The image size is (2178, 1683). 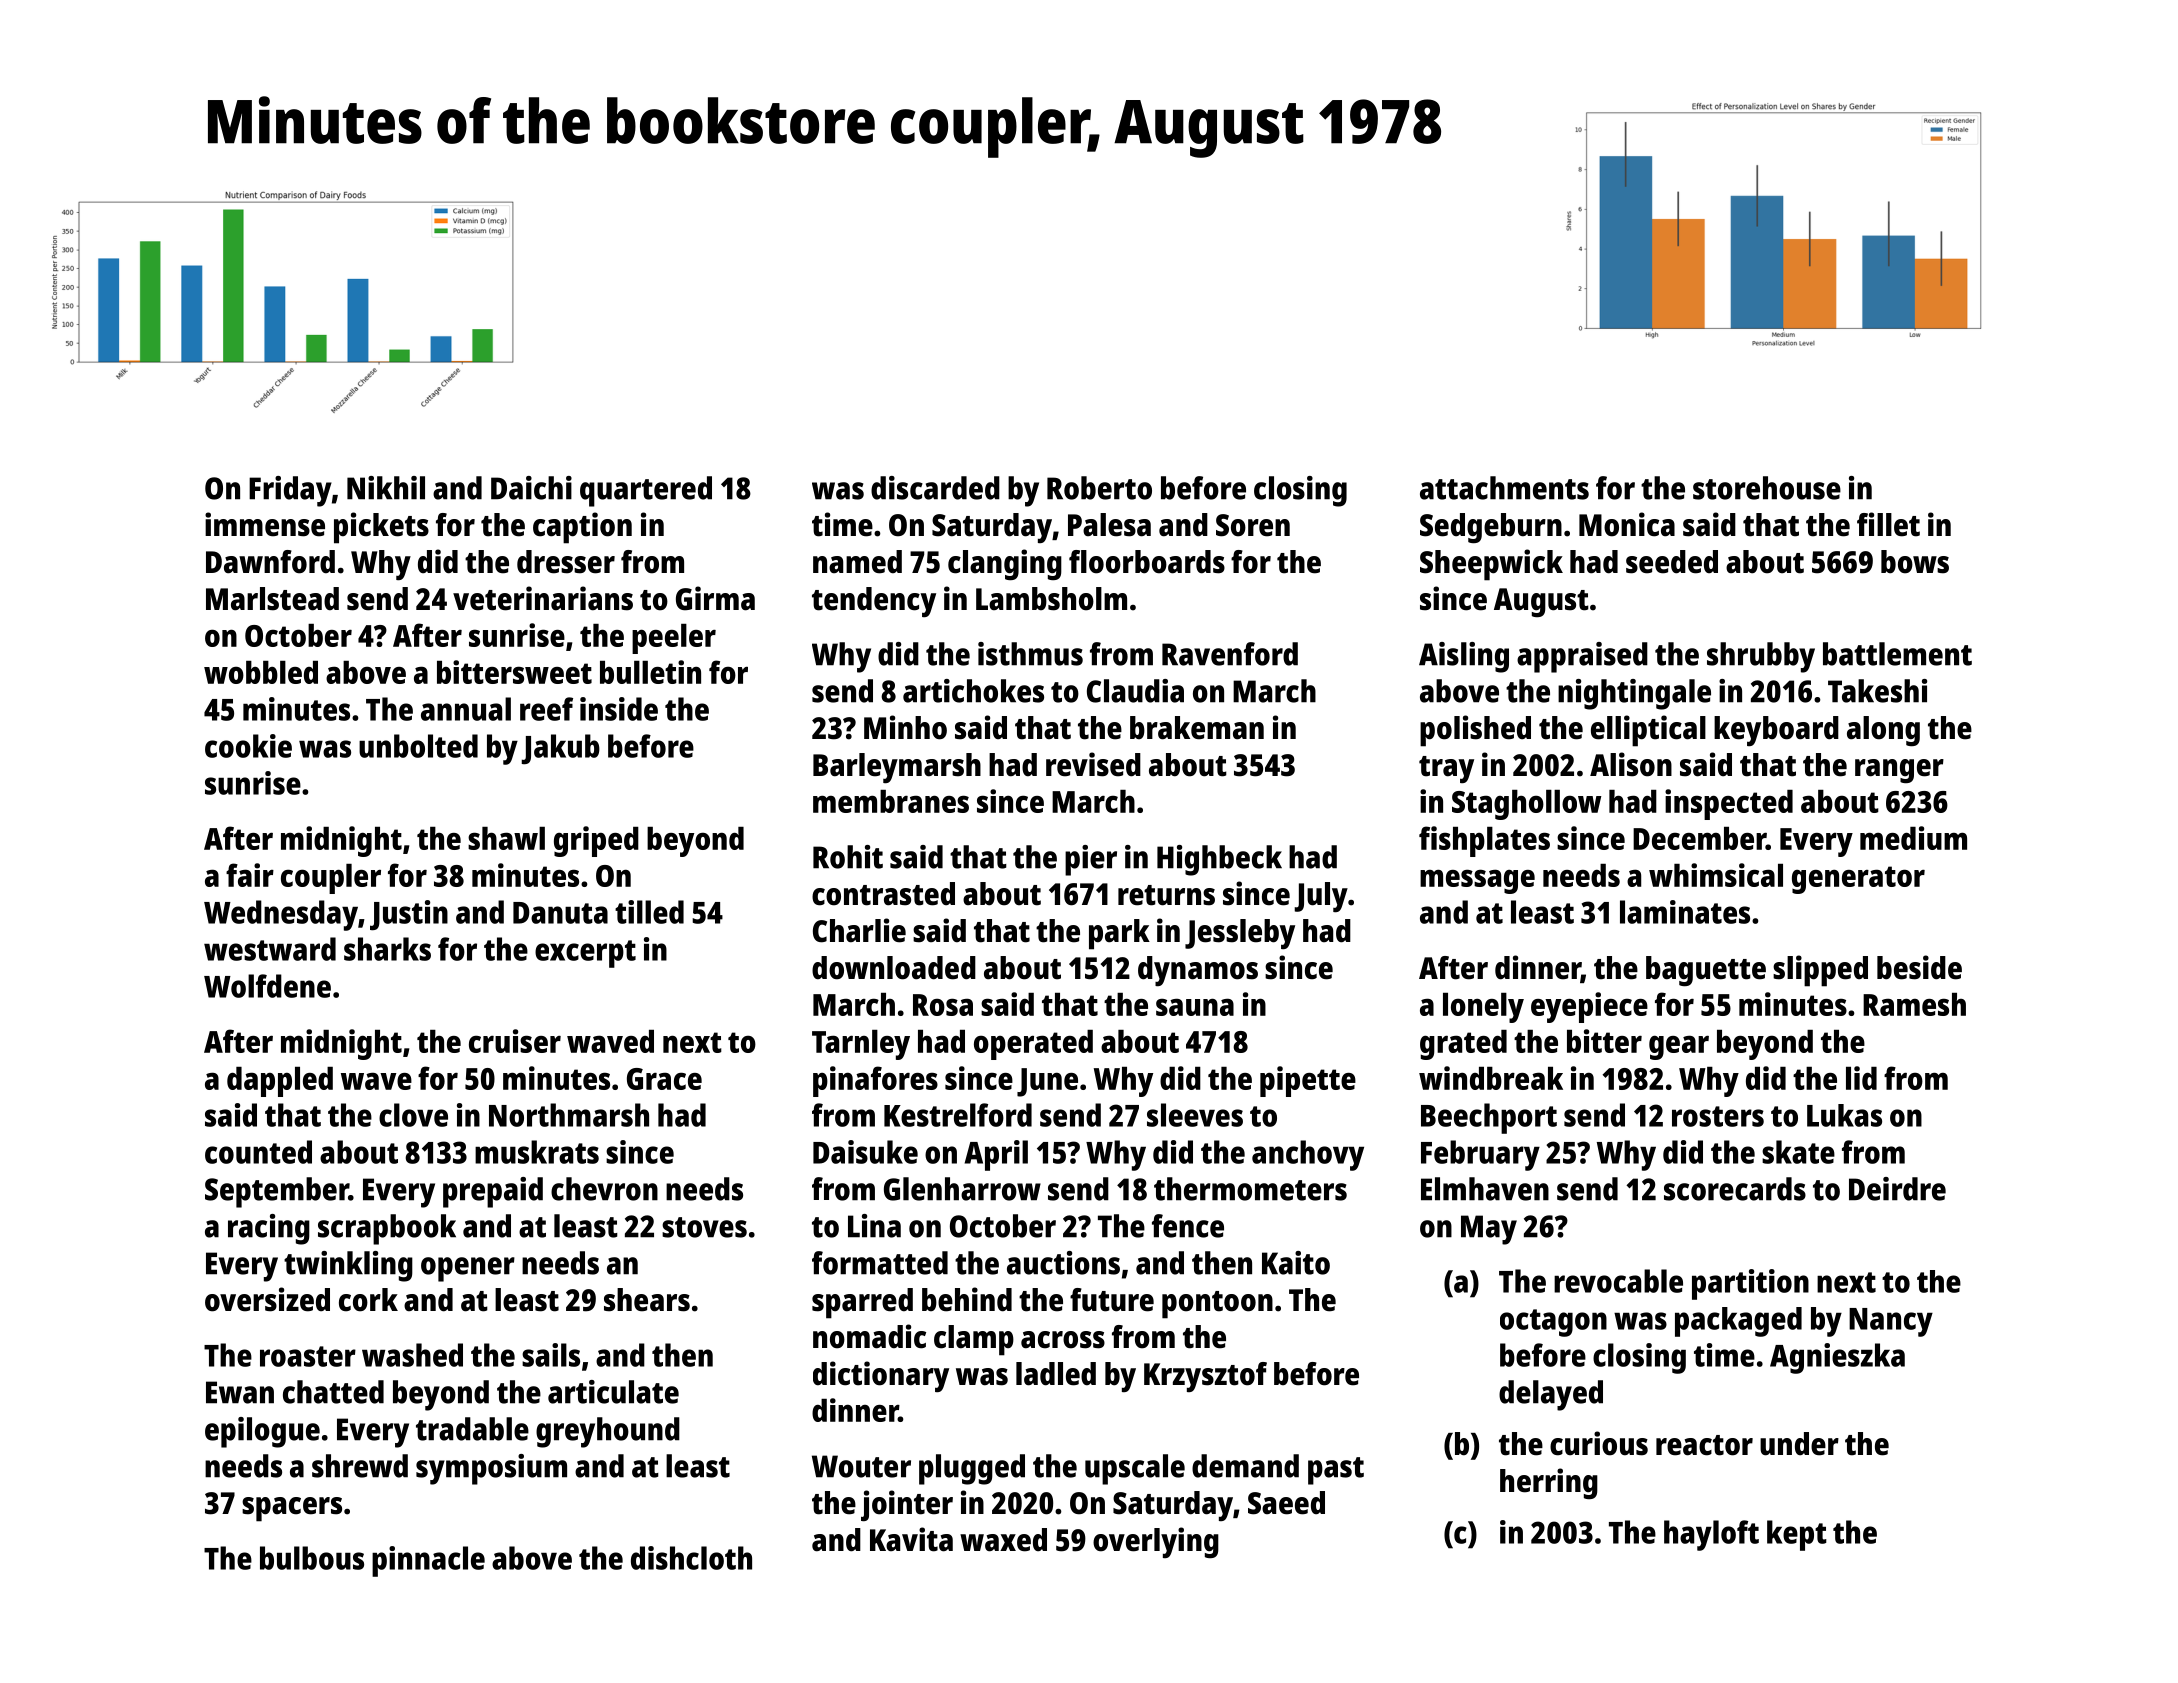 I want to click on auctions, so click(x=1063, y=1263).
